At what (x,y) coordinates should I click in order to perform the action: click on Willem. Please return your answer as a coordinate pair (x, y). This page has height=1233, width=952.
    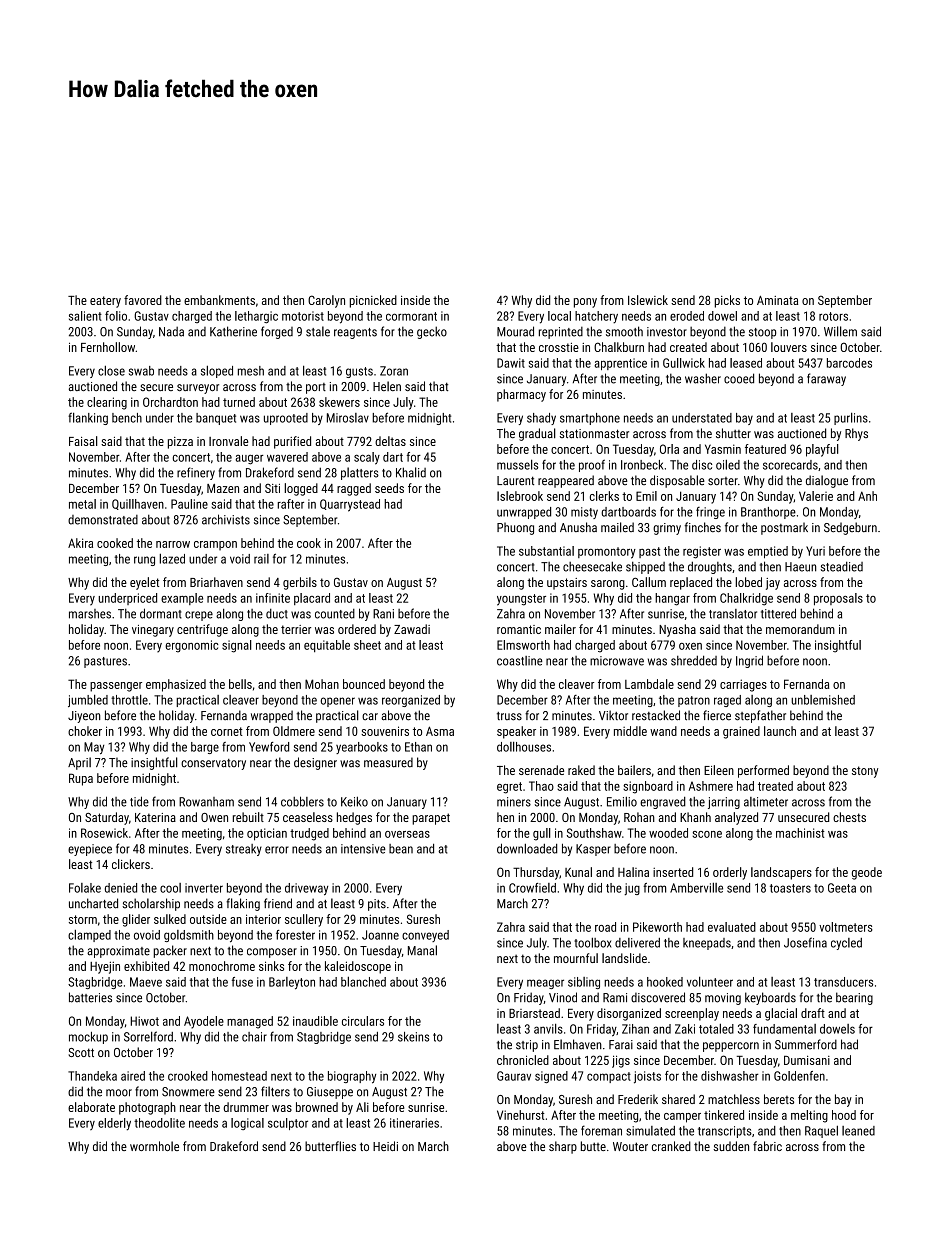
    Looking at the image, I should click on (840, 331).
